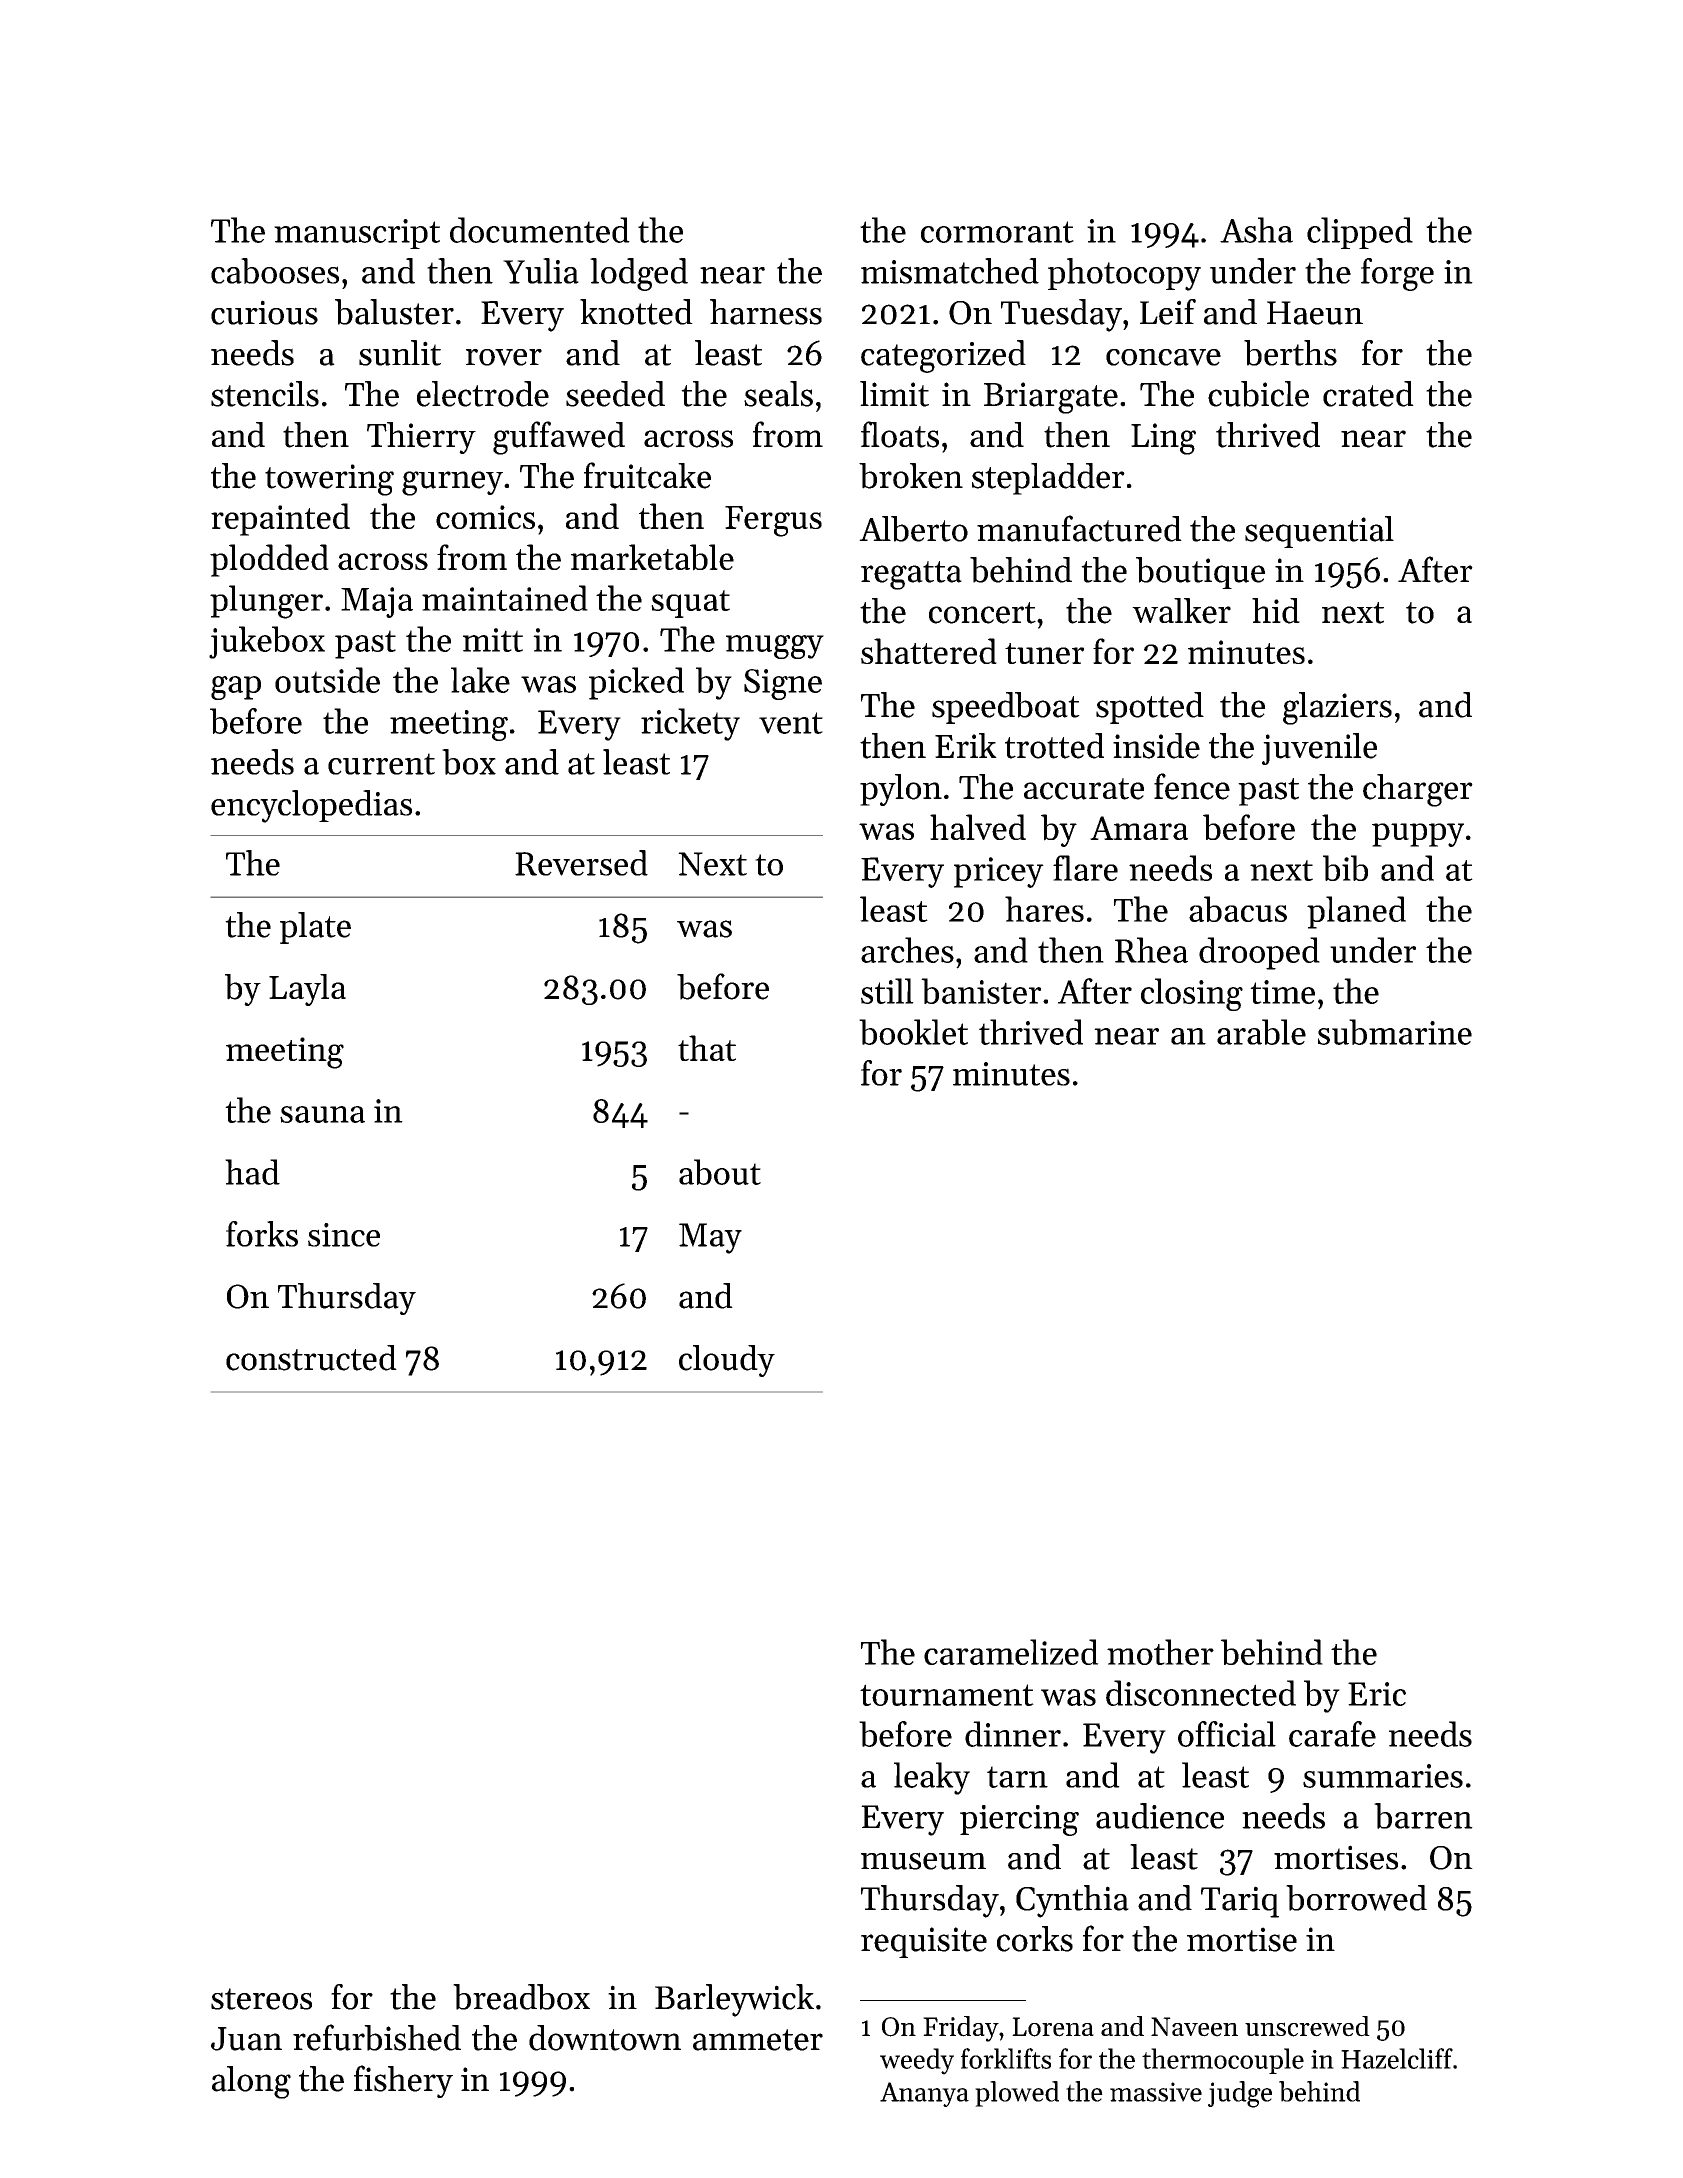  I want to click on forklifts, so click(1006, 2058).
